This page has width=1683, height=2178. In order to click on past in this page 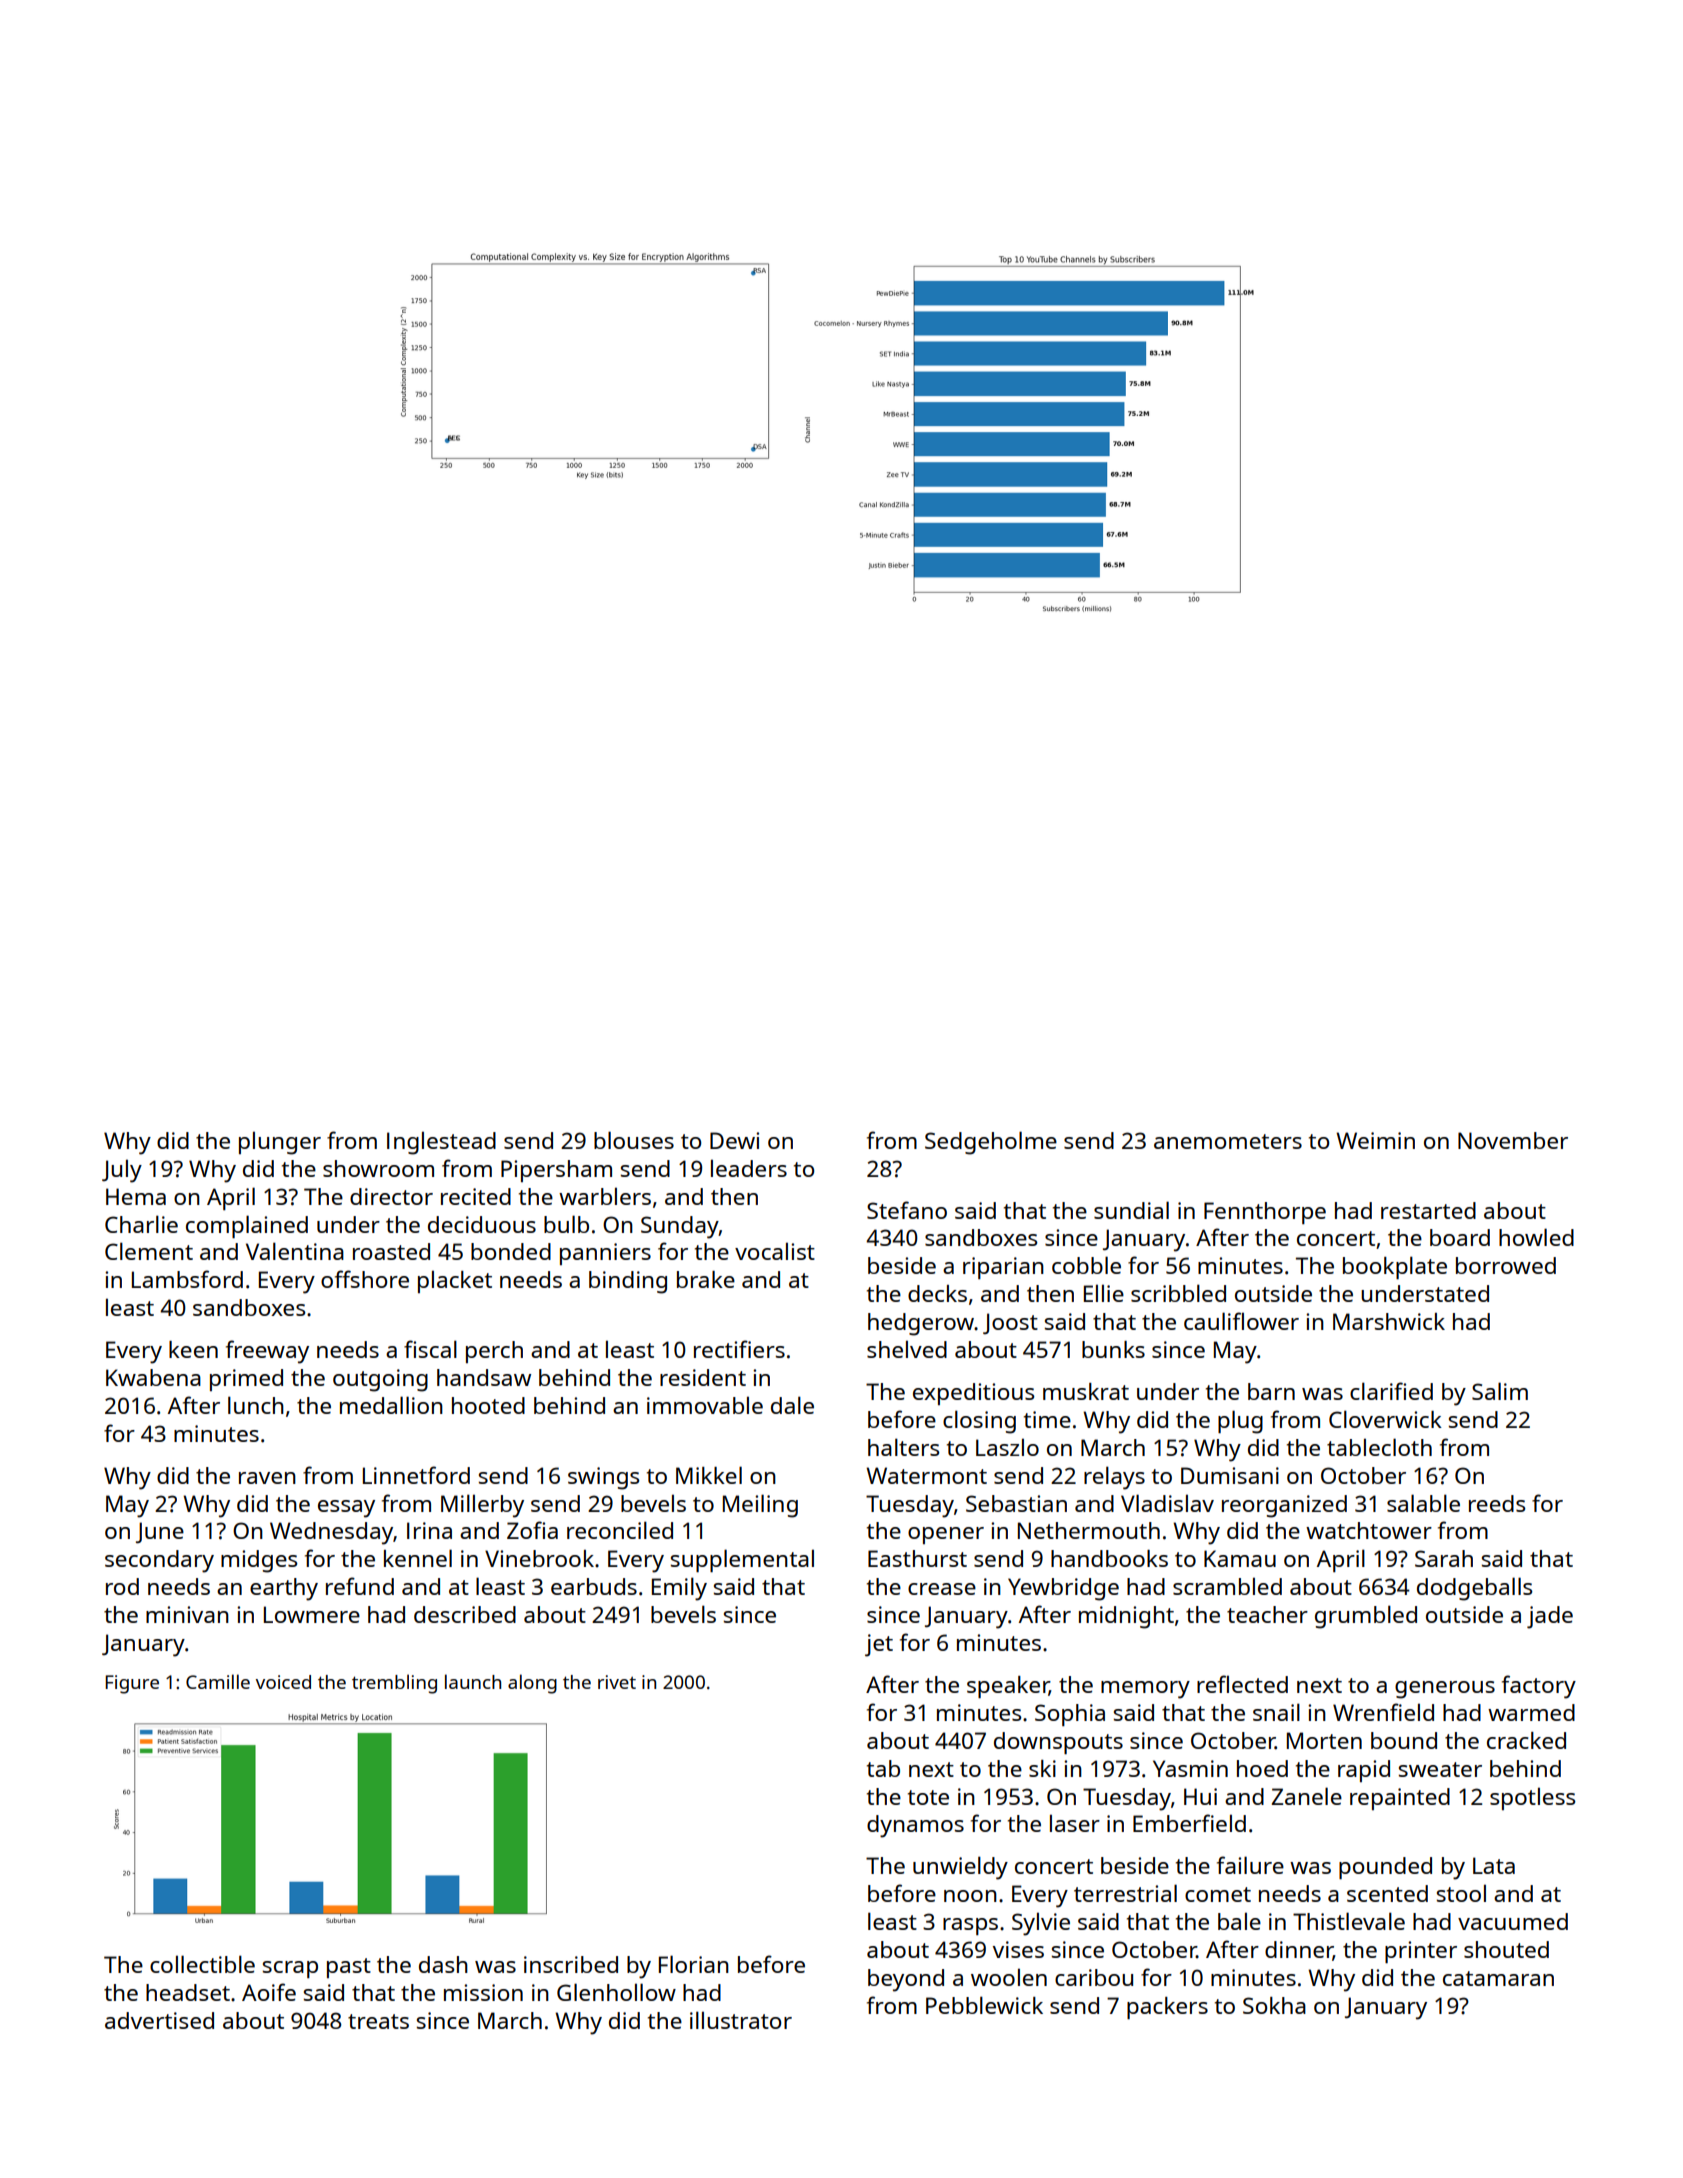, I will do `click(349, 1968)`.
